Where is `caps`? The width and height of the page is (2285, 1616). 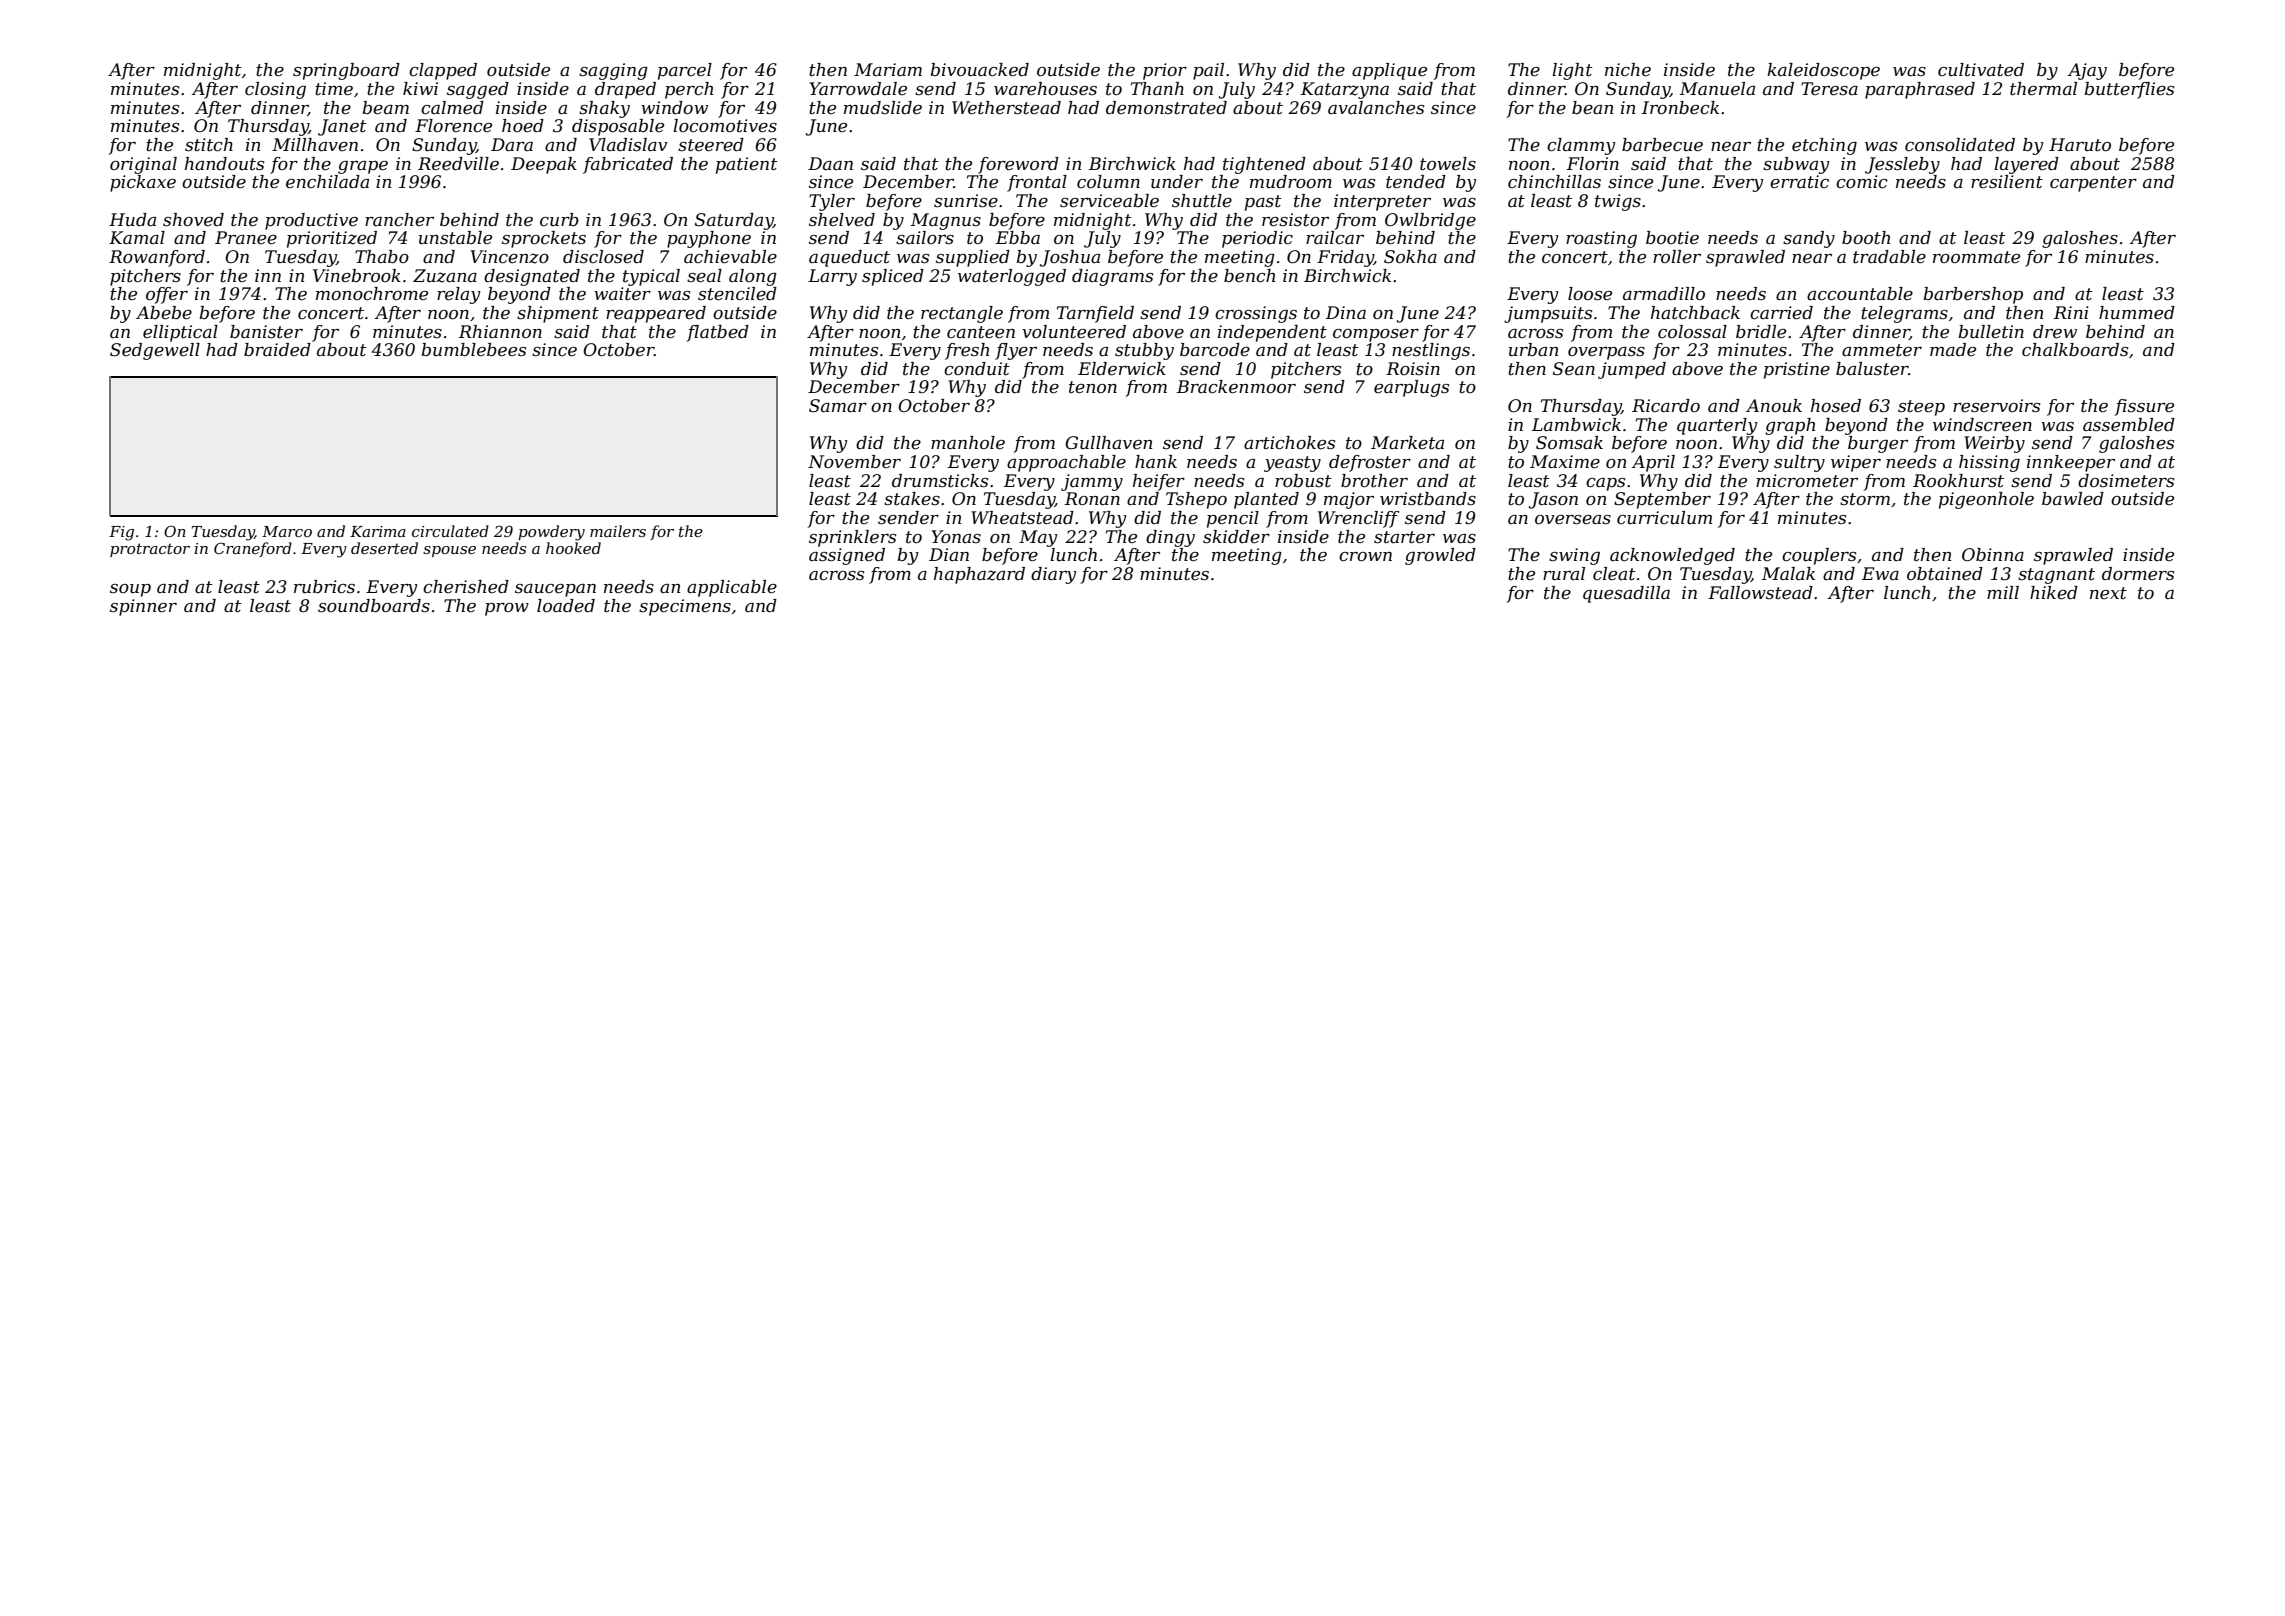
caps is located at coordinates (1605, 484).
